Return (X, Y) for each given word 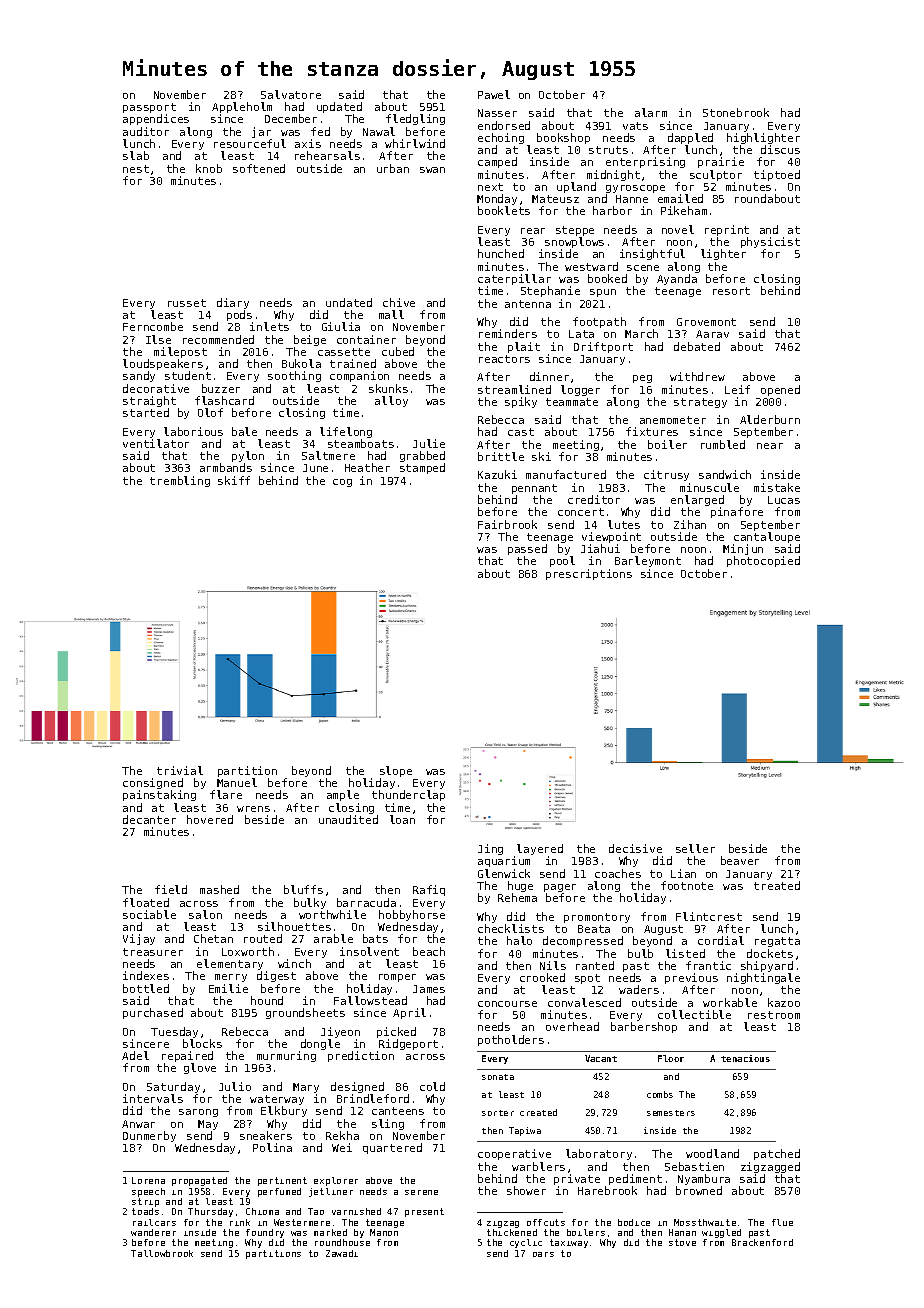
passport (149, 109)
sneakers (266, 1135)
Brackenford (762, 1242)
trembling (180, 481)
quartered (392, 1148)
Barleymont (648, 561)
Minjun (743, 550)
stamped (422, 469)
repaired (187, 1057)
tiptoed (777, 175)
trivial (180, 770)
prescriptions (589, 574)
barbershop (644, 1027)
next (490, 187)
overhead (572, 1026)
